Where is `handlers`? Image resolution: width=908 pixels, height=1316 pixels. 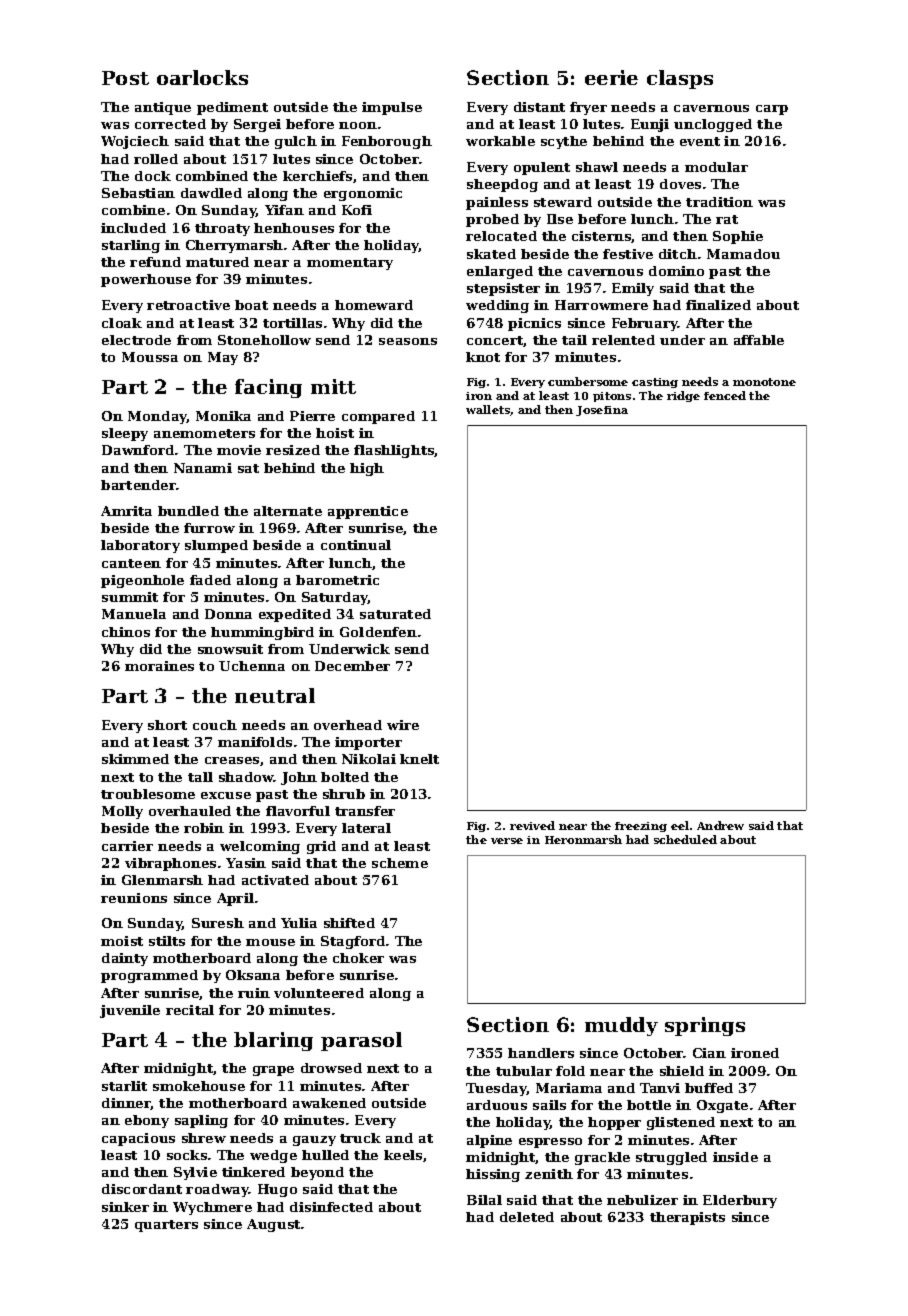 handlers is located at coordinates (541, 1053).
